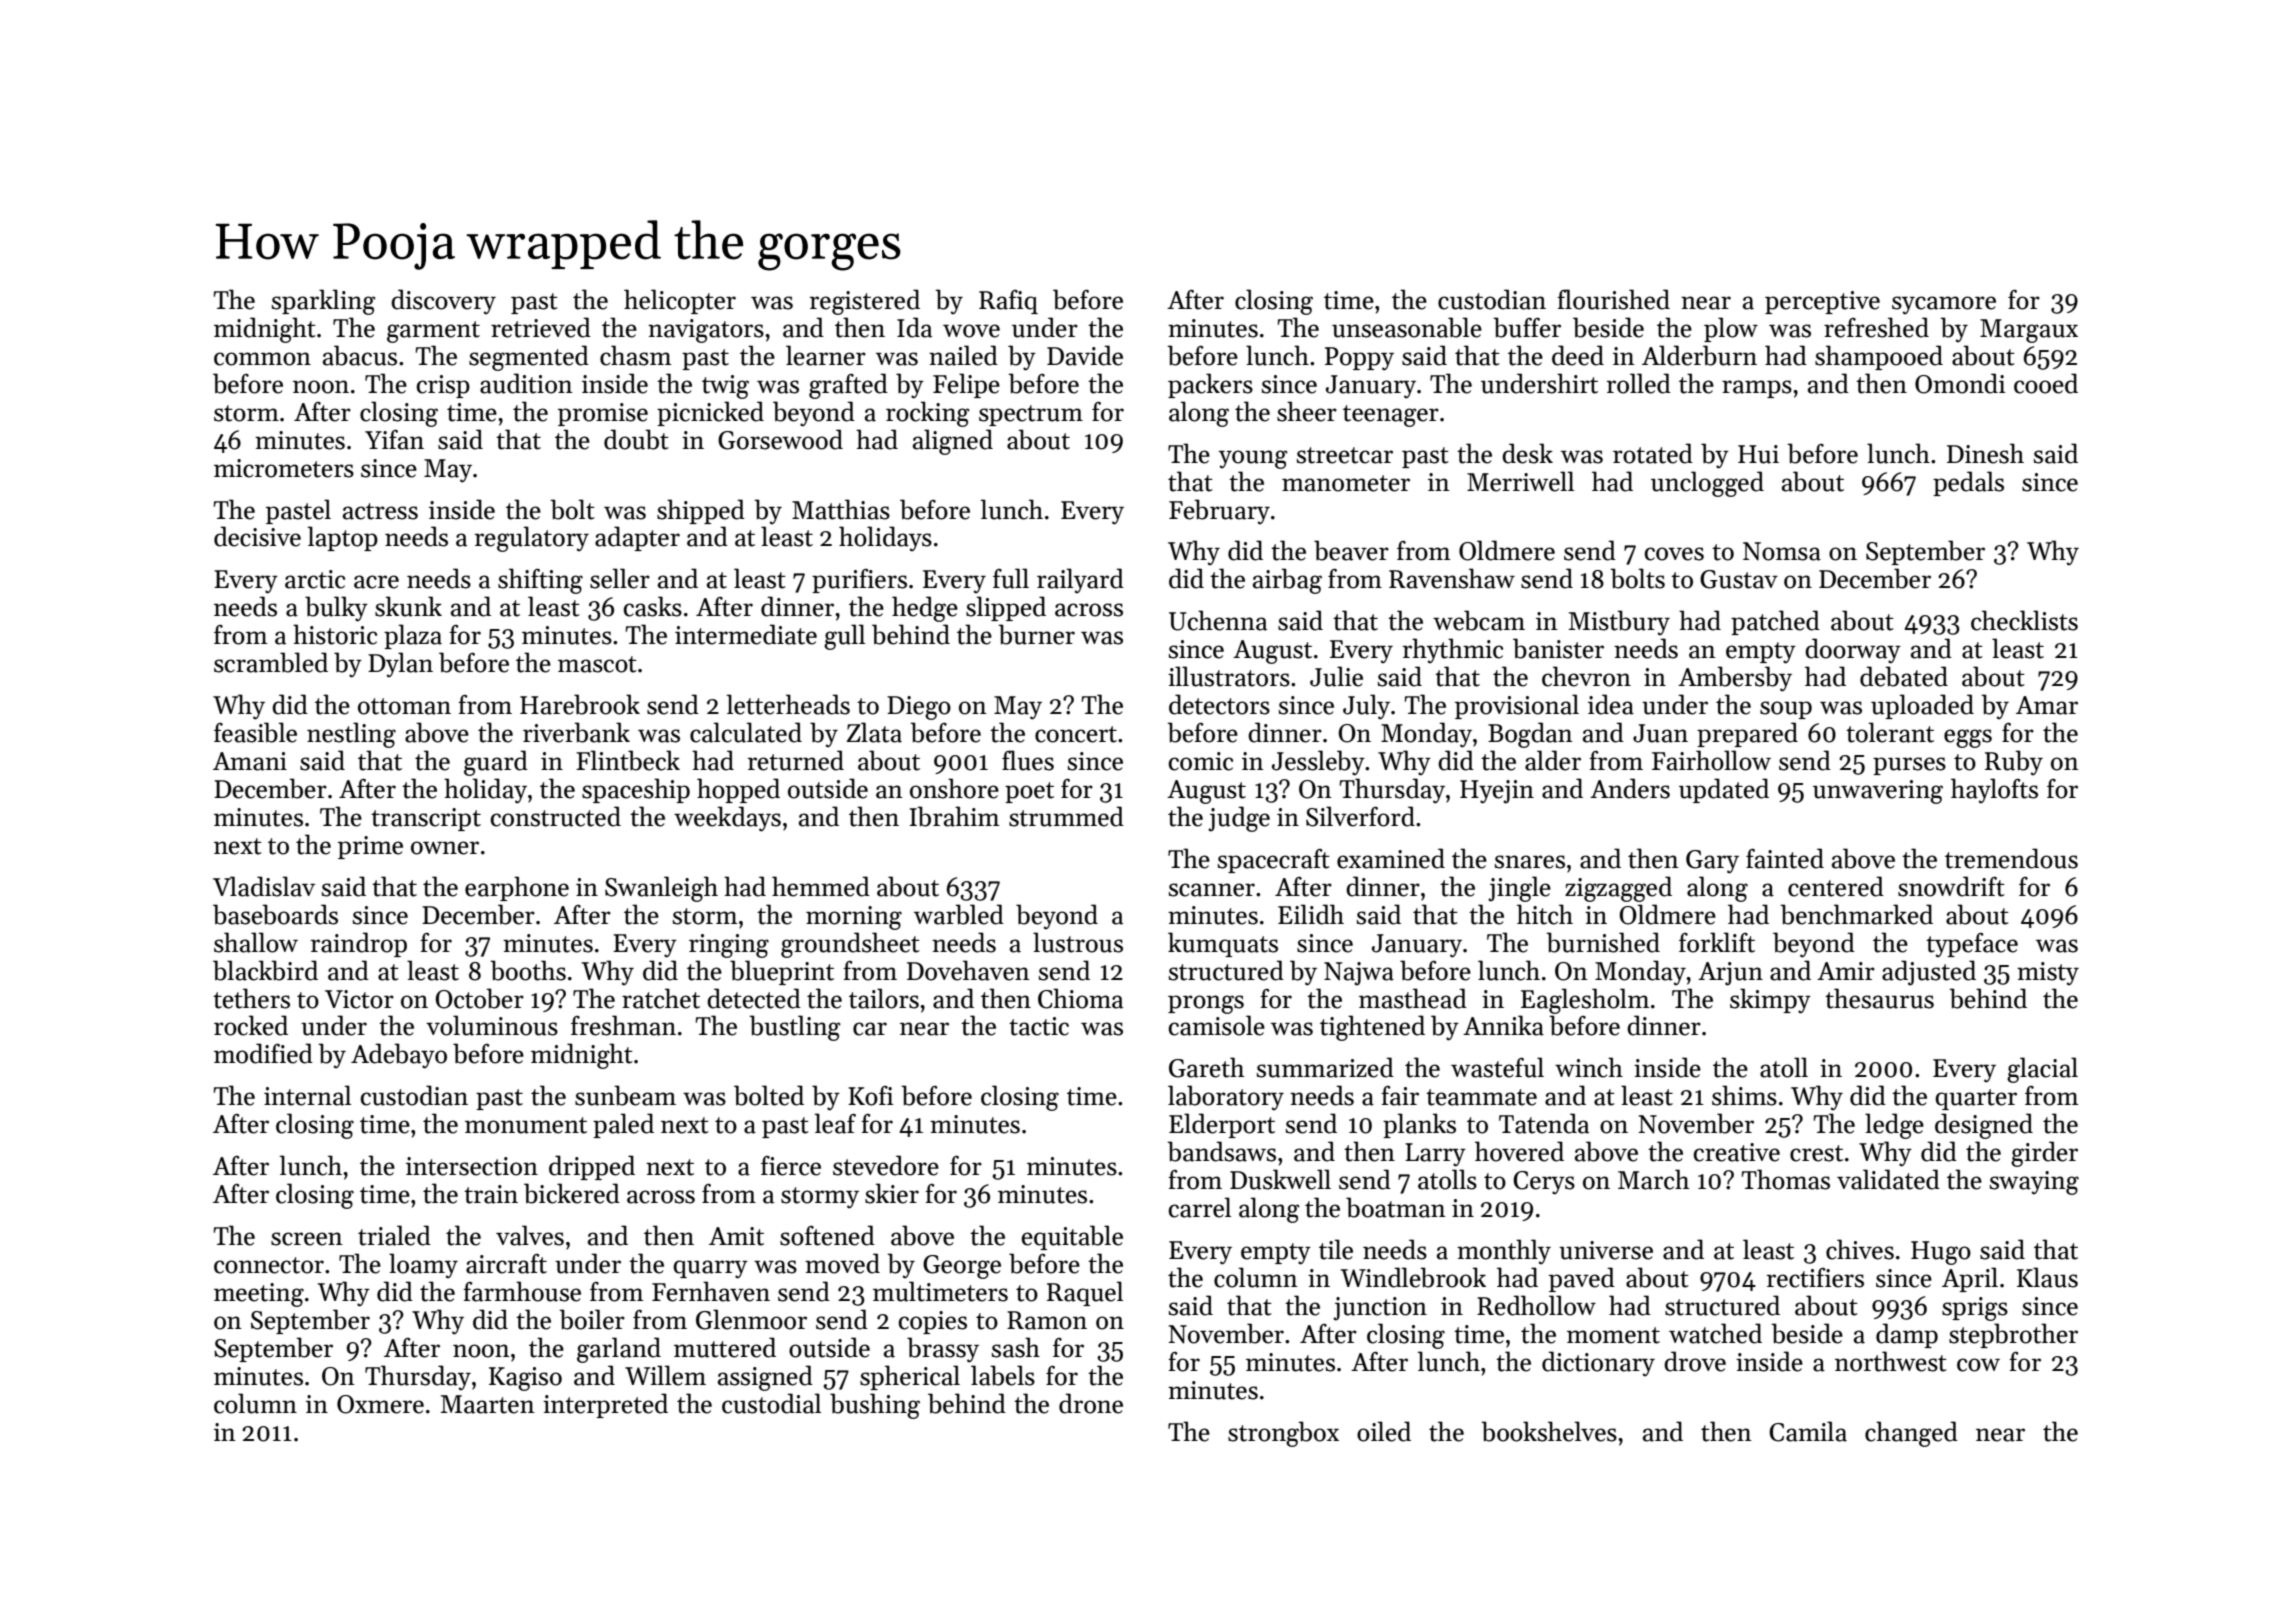 The height and width of the screenshot is (1620, 2292). What do you see at coordinates (1747, 734) in the screenshot?
I see `prepared` at bounding box center [1747, 734].
